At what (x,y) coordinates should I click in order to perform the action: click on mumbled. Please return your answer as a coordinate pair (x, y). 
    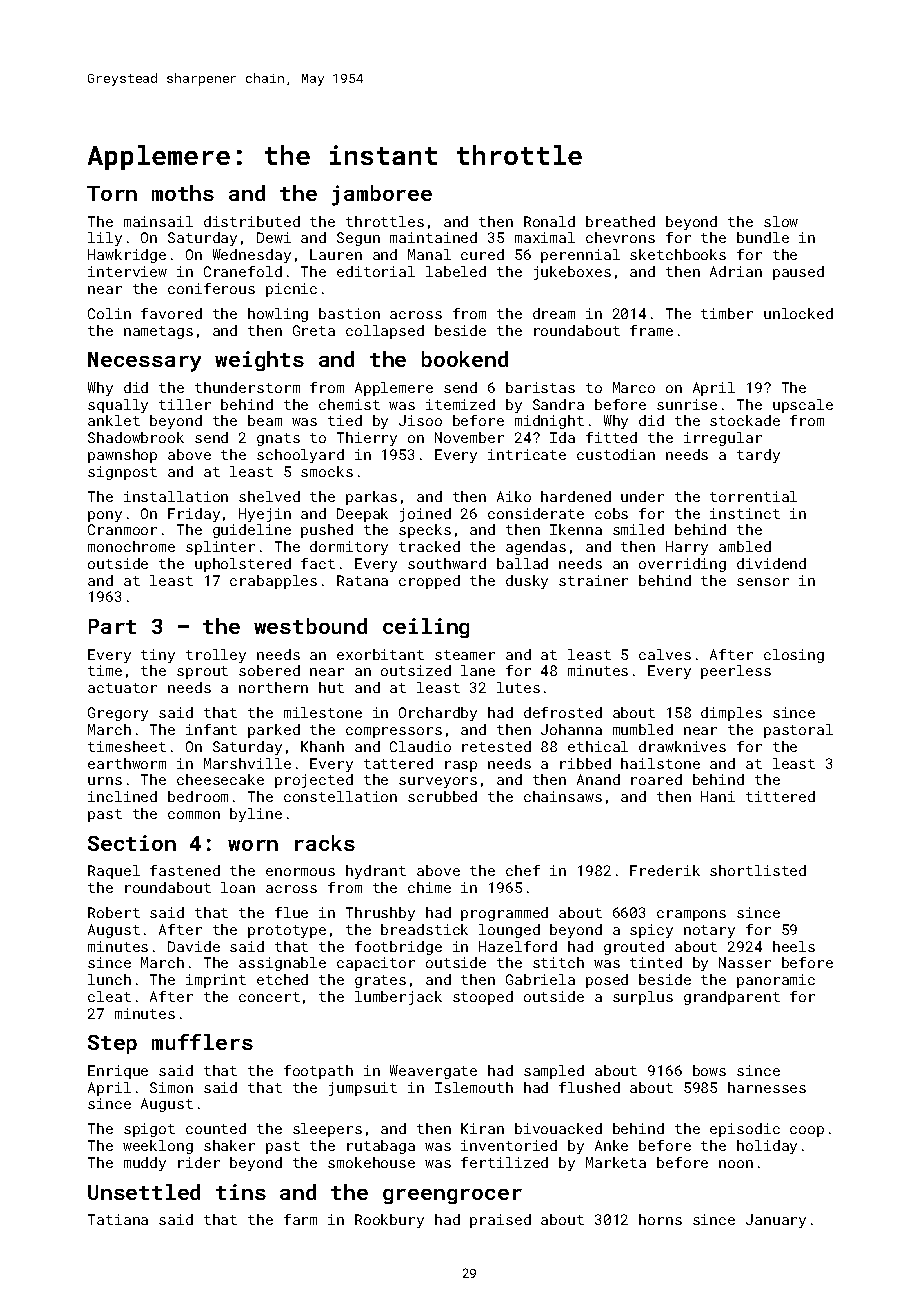
    Looking at the image, I should click on (643, 729).
